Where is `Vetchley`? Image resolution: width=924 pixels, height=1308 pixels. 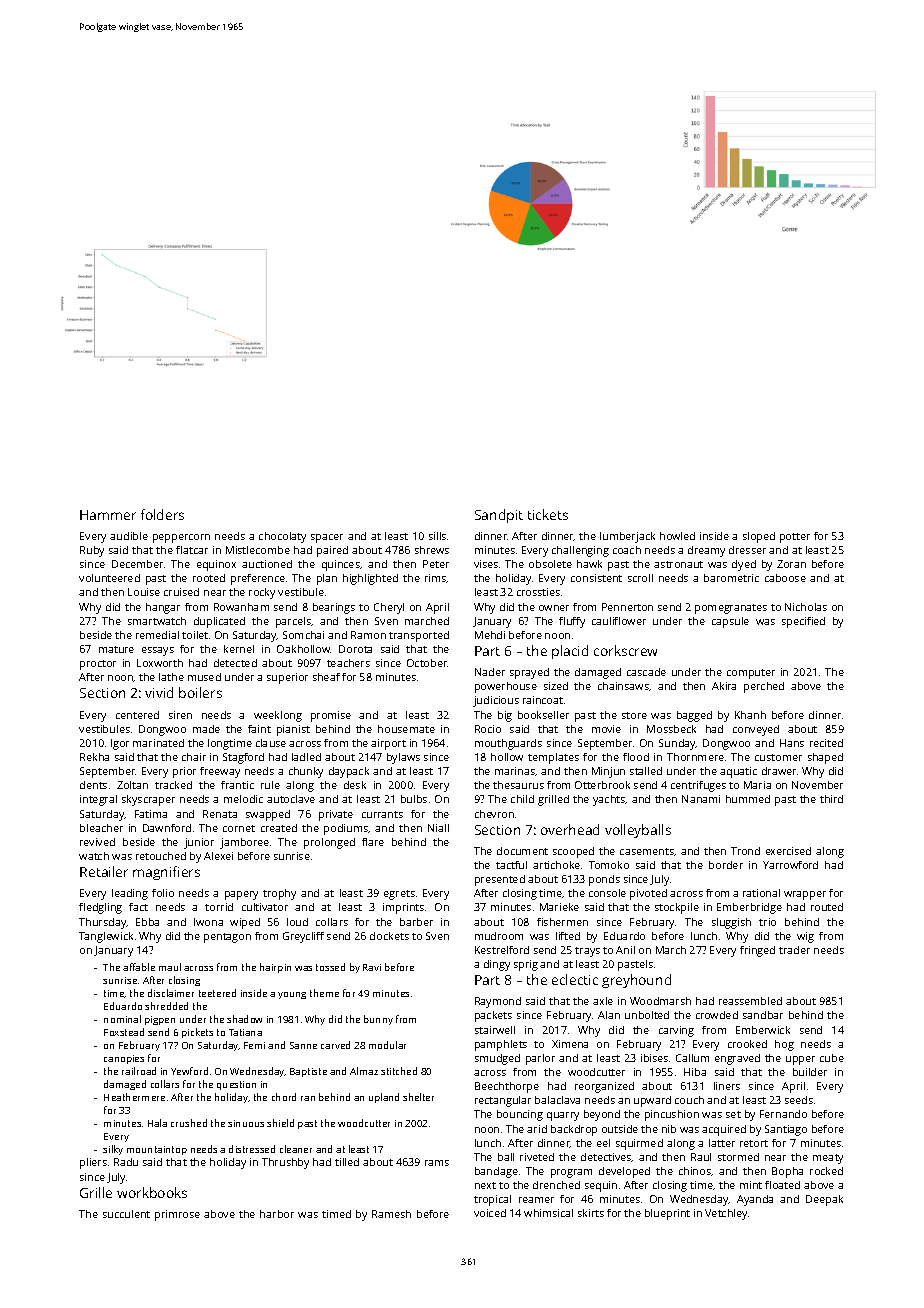
Vetchley is located at coordinates (726, 1214).
